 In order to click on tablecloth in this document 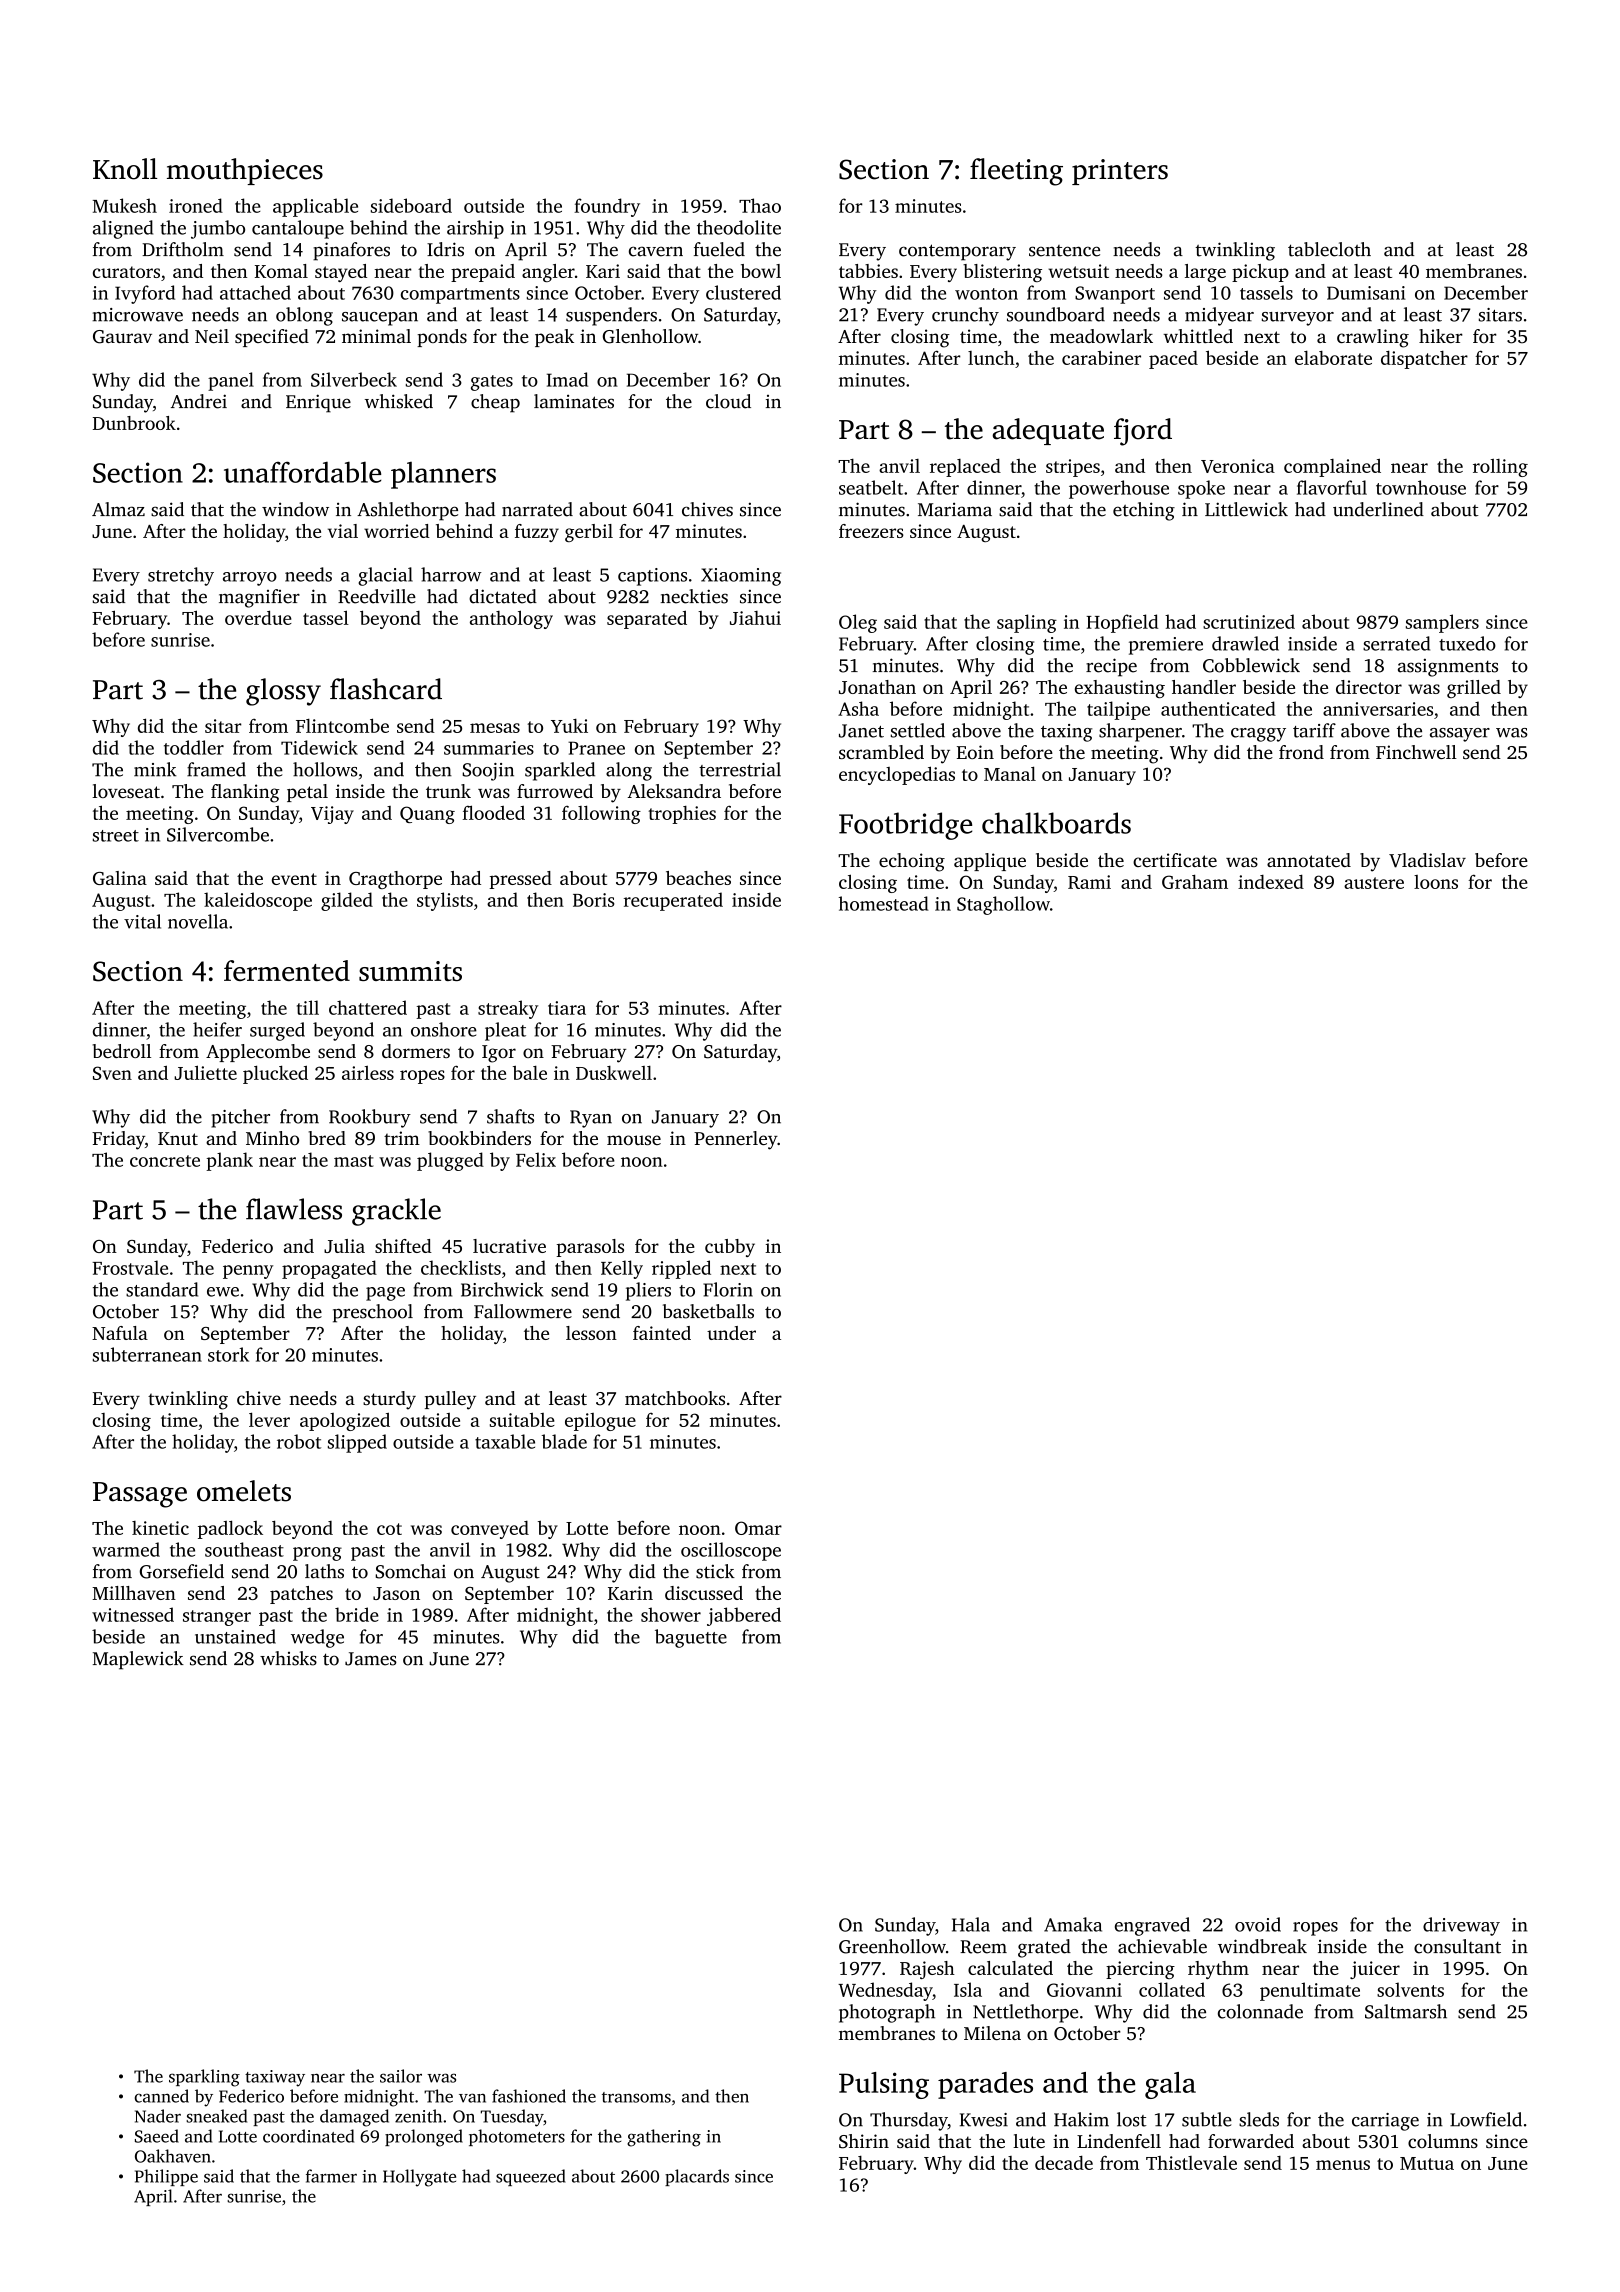, I will do `click(1329, 249)`.
